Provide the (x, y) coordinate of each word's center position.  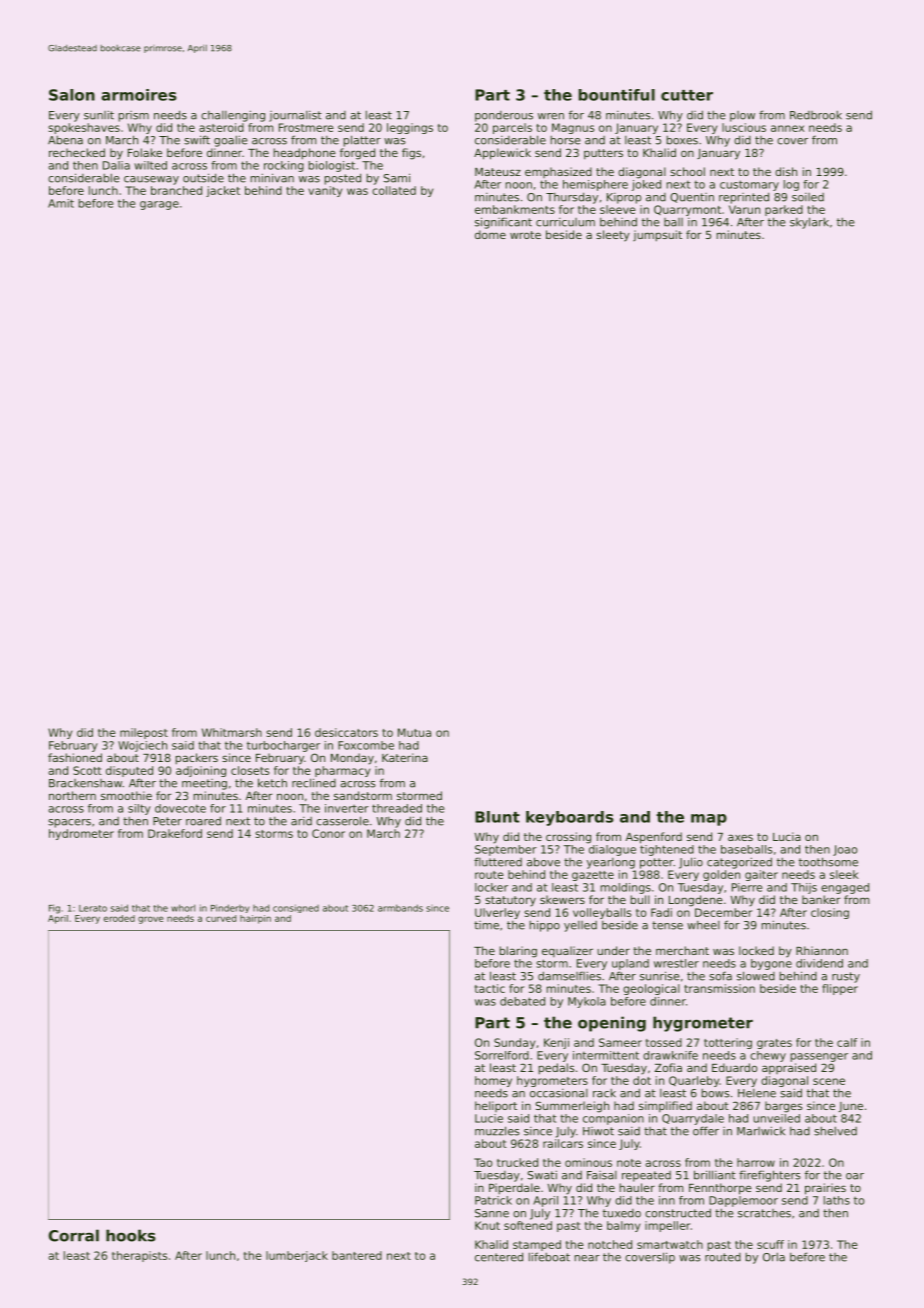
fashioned (75, 757)
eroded (119, 918)
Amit (61, 203)
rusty (846, 977)
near (587, 1258)
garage (159, 205)
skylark (809, 223)
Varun (744, 209)
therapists (139, 1256)
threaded (397, 808)
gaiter (761, 875)
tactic (490, 988)
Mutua (414, 732)
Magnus (573, 128)
